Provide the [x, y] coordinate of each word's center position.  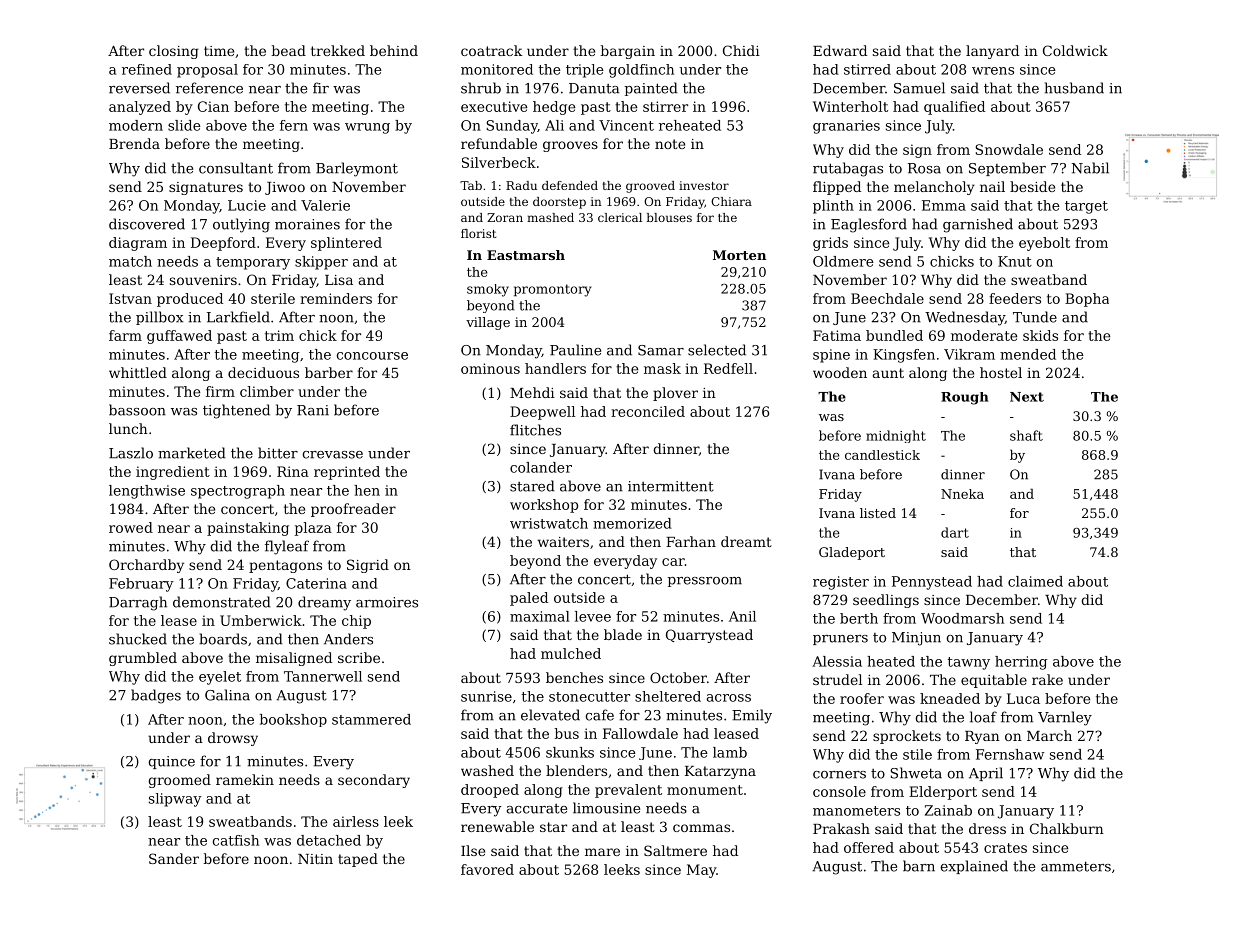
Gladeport [852, 553]
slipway [175, 800]
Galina [227, 695]
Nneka [962, 494]
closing [174, 52]
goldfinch [641, 71]
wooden [840, 372]
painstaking [248, 529]
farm [125, 335]
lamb [730, 752]
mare [602, 852]
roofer [862, 698]
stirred [867, 69]
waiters [563, 542]
